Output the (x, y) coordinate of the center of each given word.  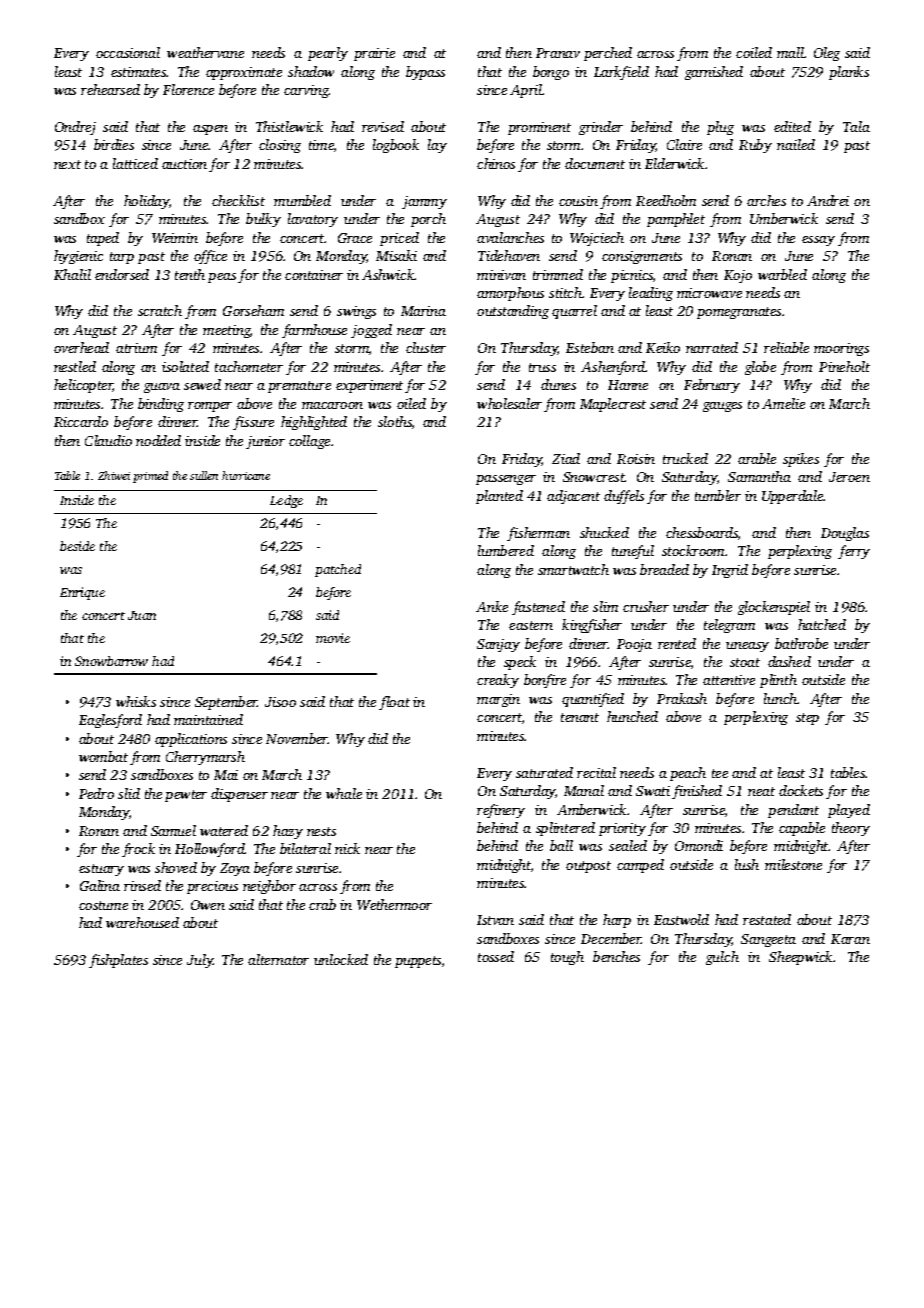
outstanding (513, 312)
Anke (492, 606)
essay (818, 241)
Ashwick (388, 274)
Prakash (682, 698)
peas (222, 278)
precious (212, 887)
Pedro (96, 793)
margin (498, 700)
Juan (142, 615)
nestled (75, 366)
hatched (822, 624)
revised (383, 126)
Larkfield (621, 73)
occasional (128, 52)
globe (760, 368)
